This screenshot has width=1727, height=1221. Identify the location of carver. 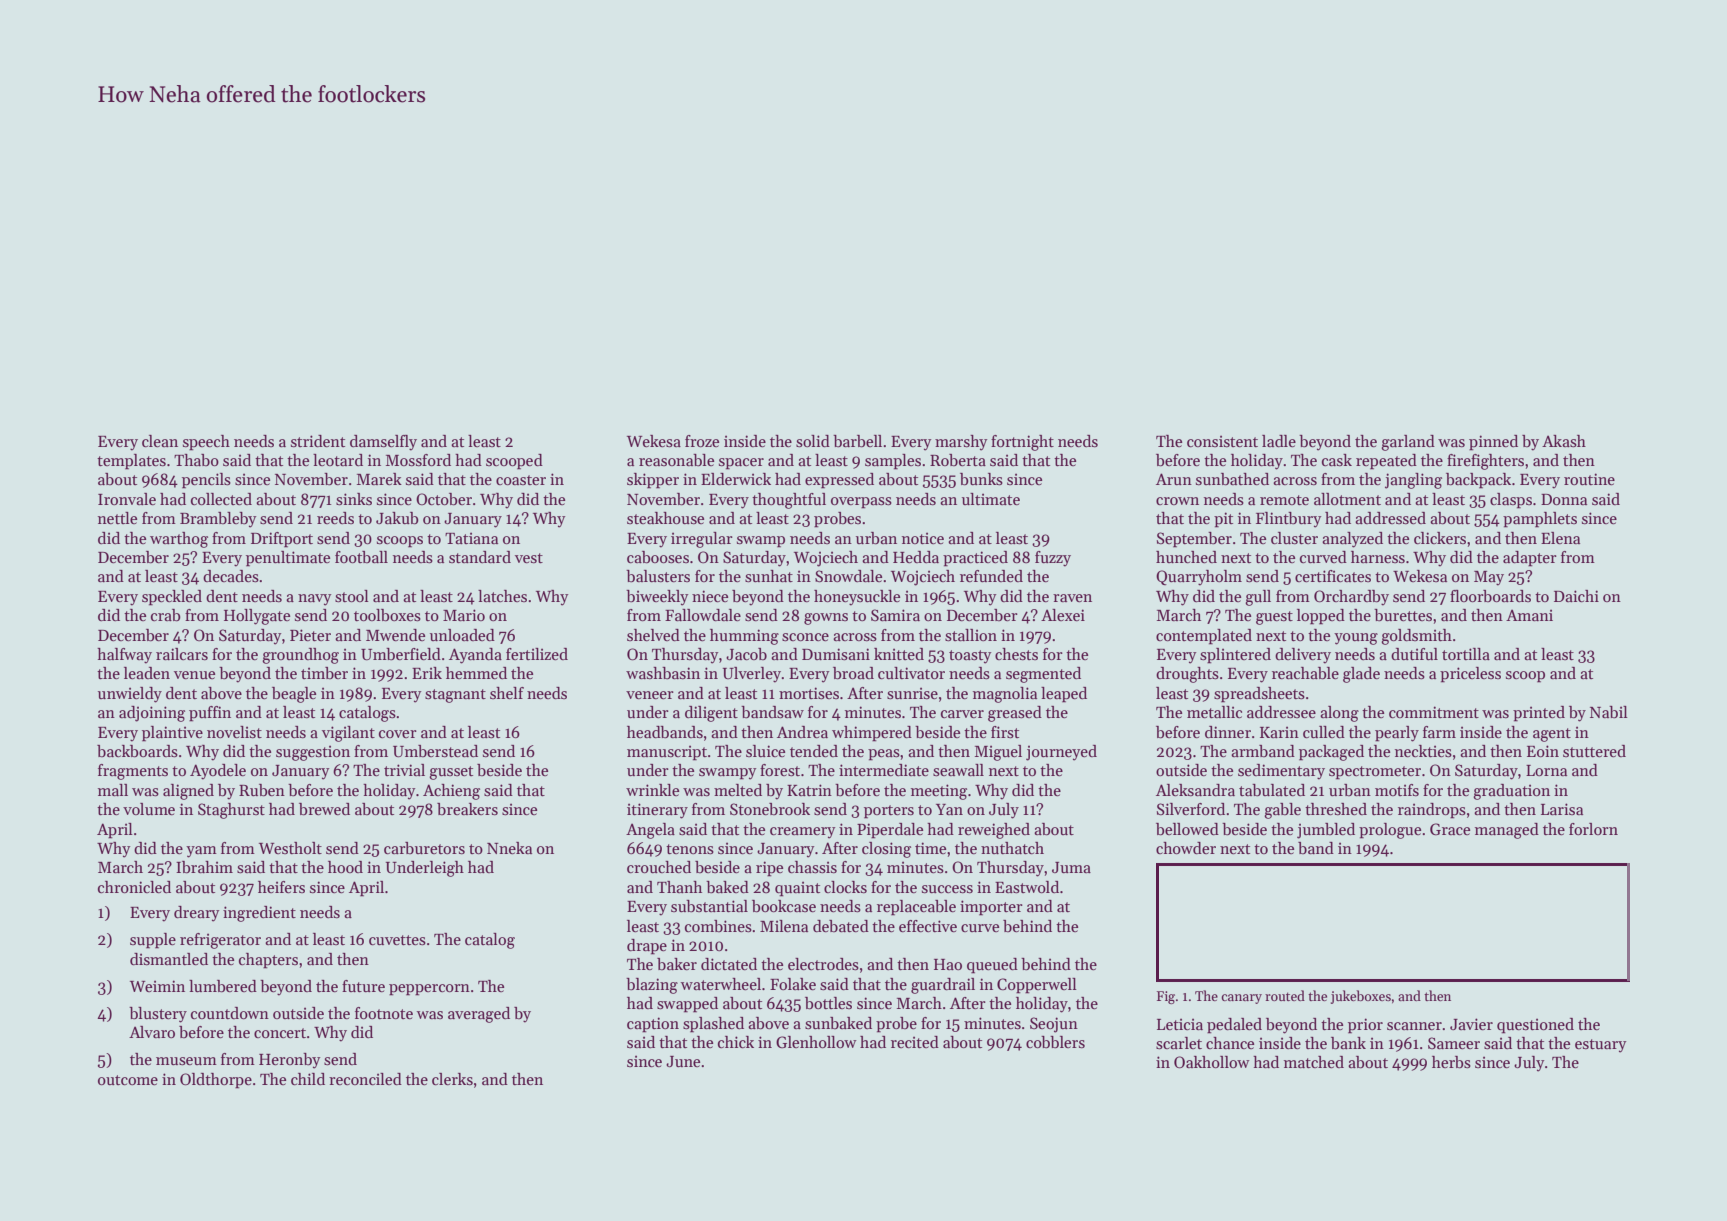
(962, 714).
